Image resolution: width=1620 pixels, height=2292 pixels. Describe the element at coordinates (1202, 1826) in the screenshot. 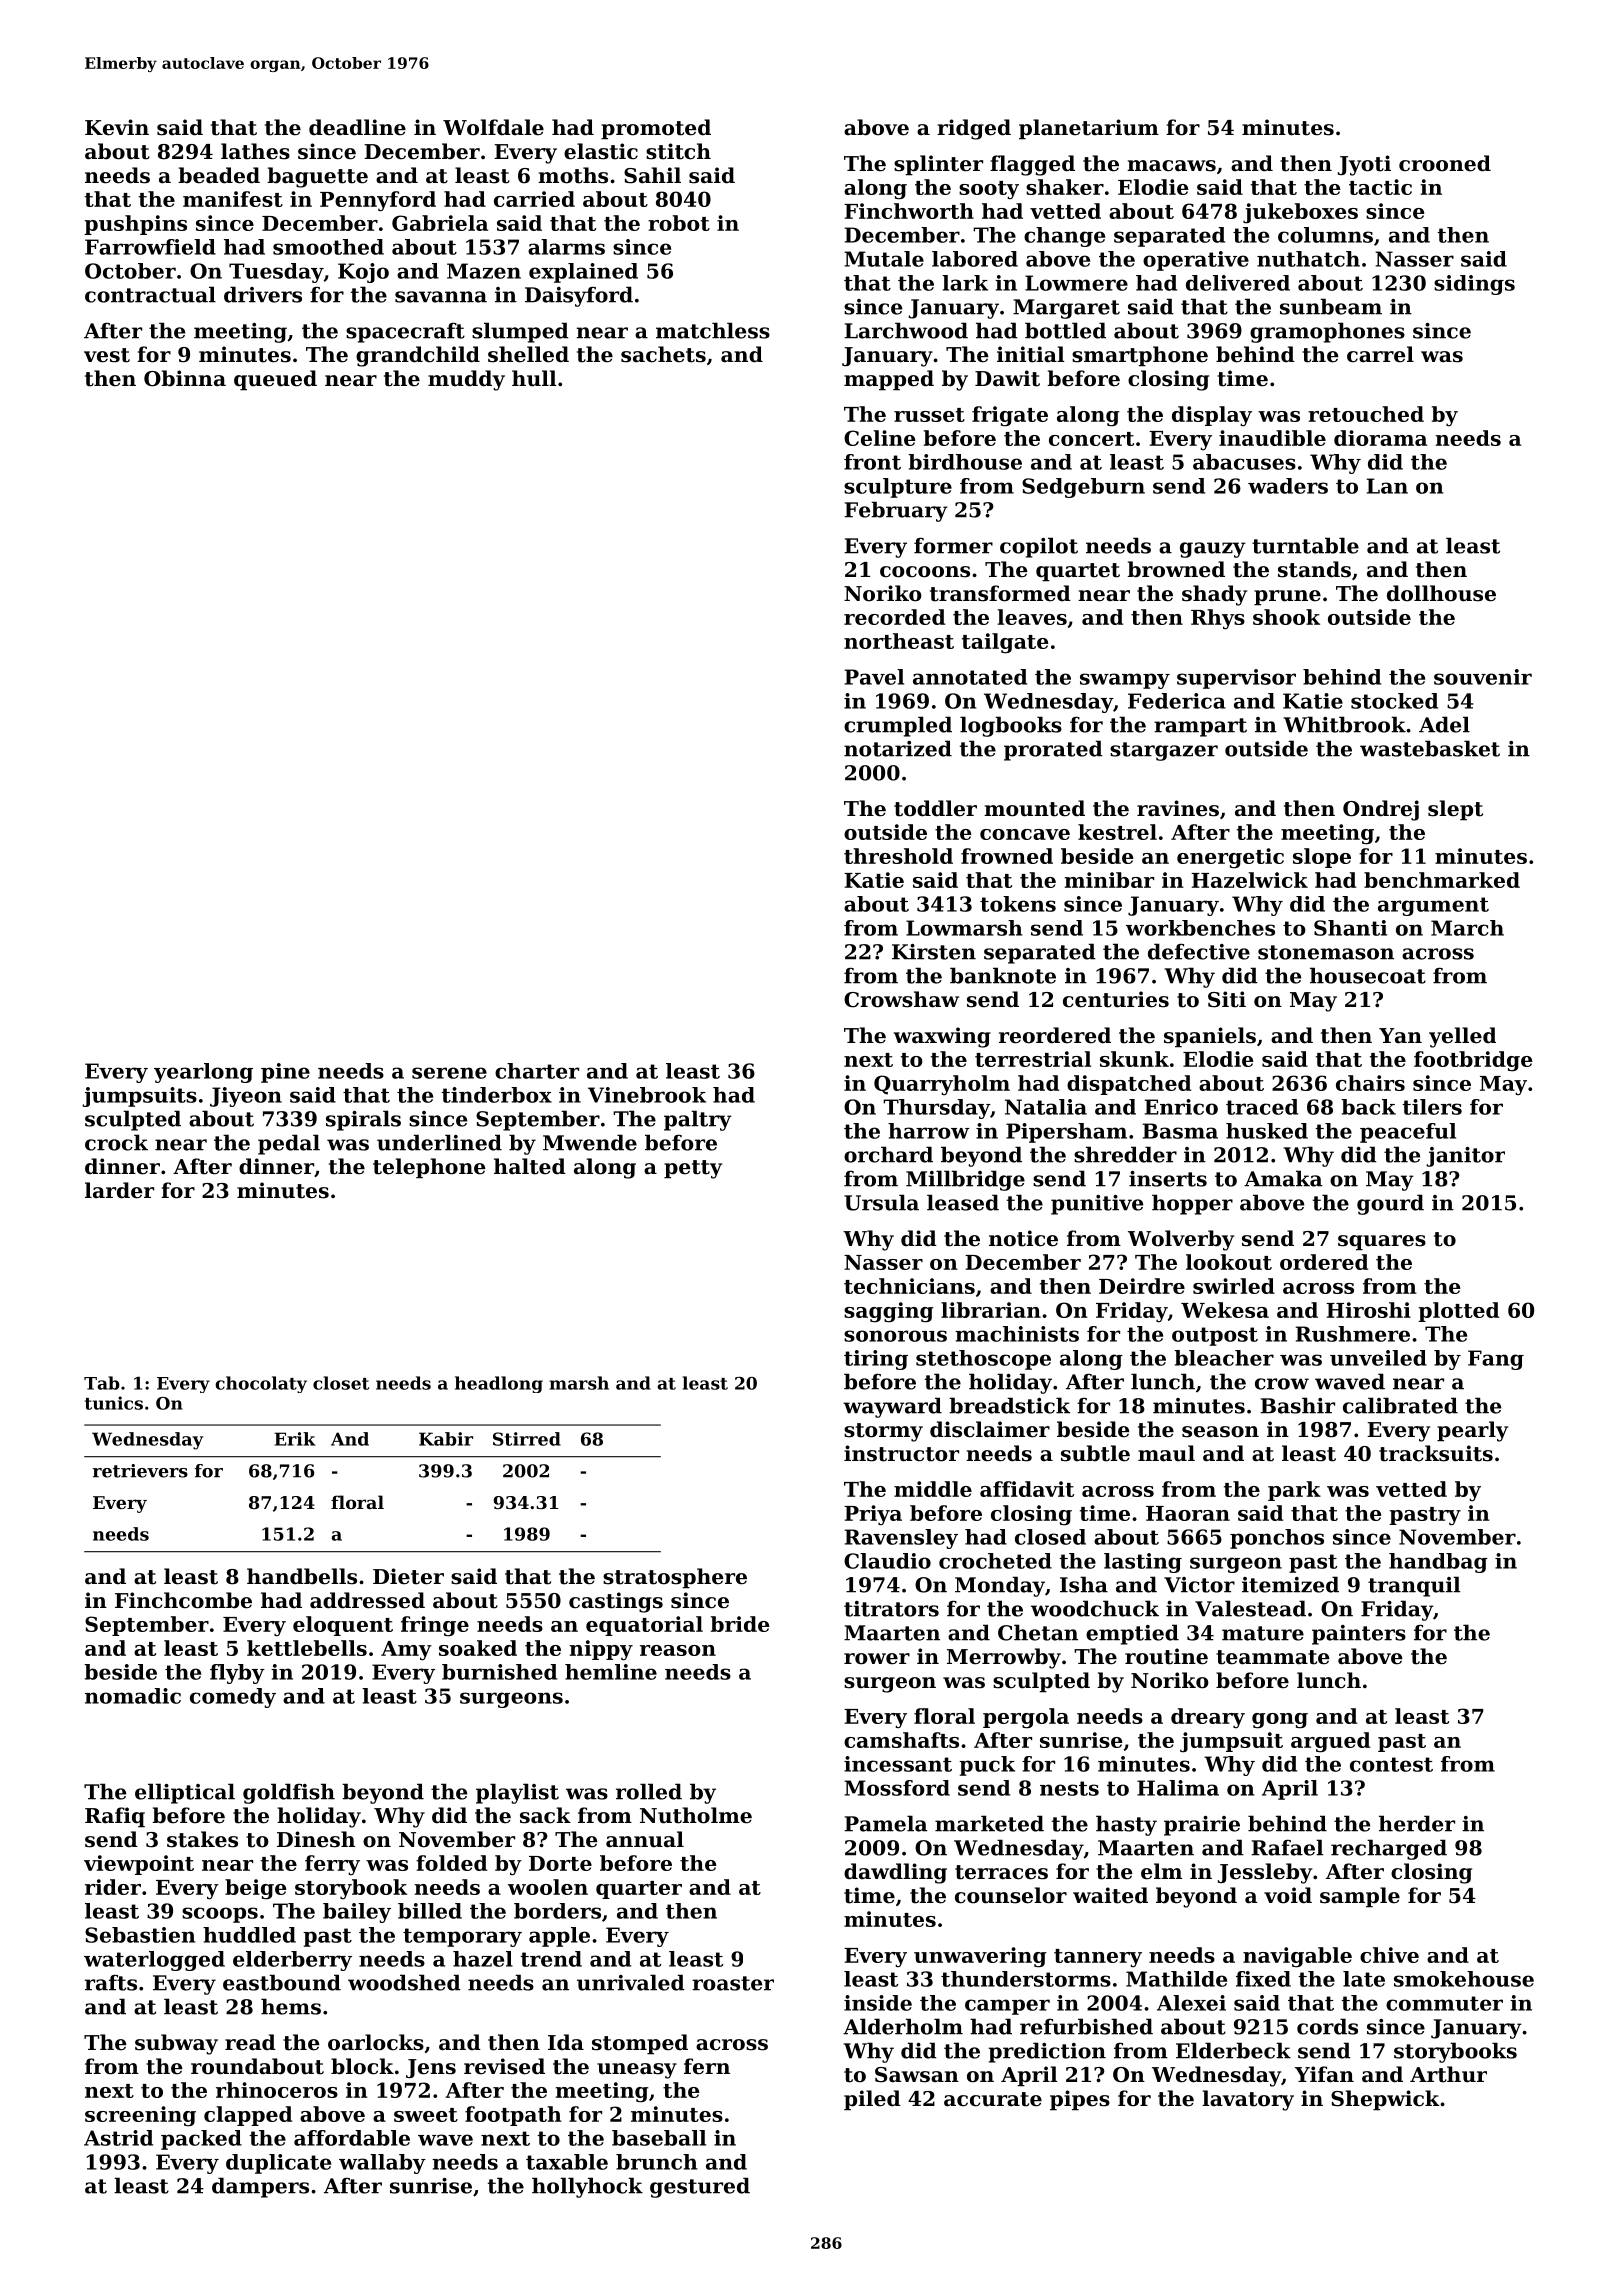

I see `prairie` at that location.
